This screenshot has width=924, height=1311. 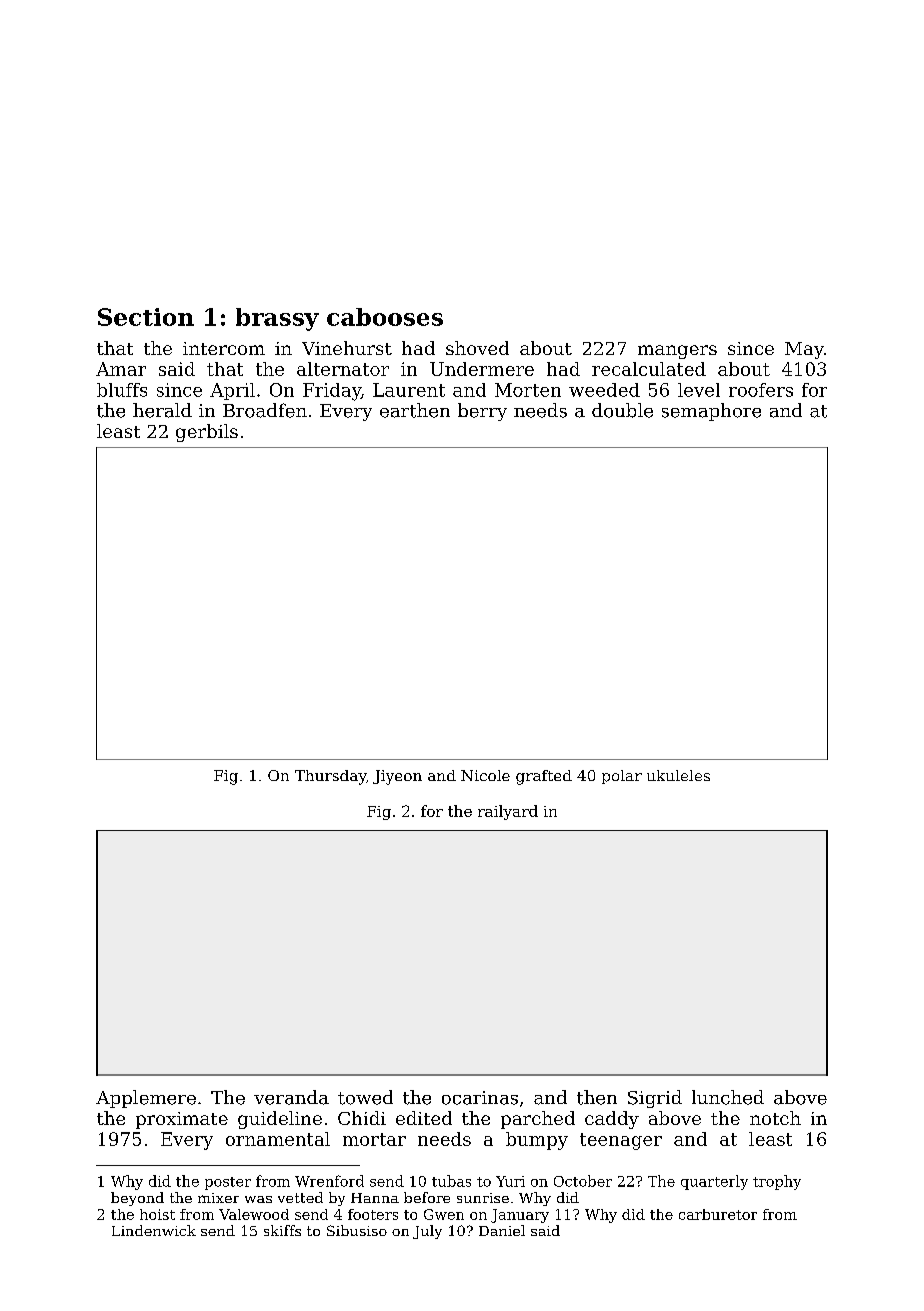 I want to click on skiffs, so click(x=282, y=1230).
